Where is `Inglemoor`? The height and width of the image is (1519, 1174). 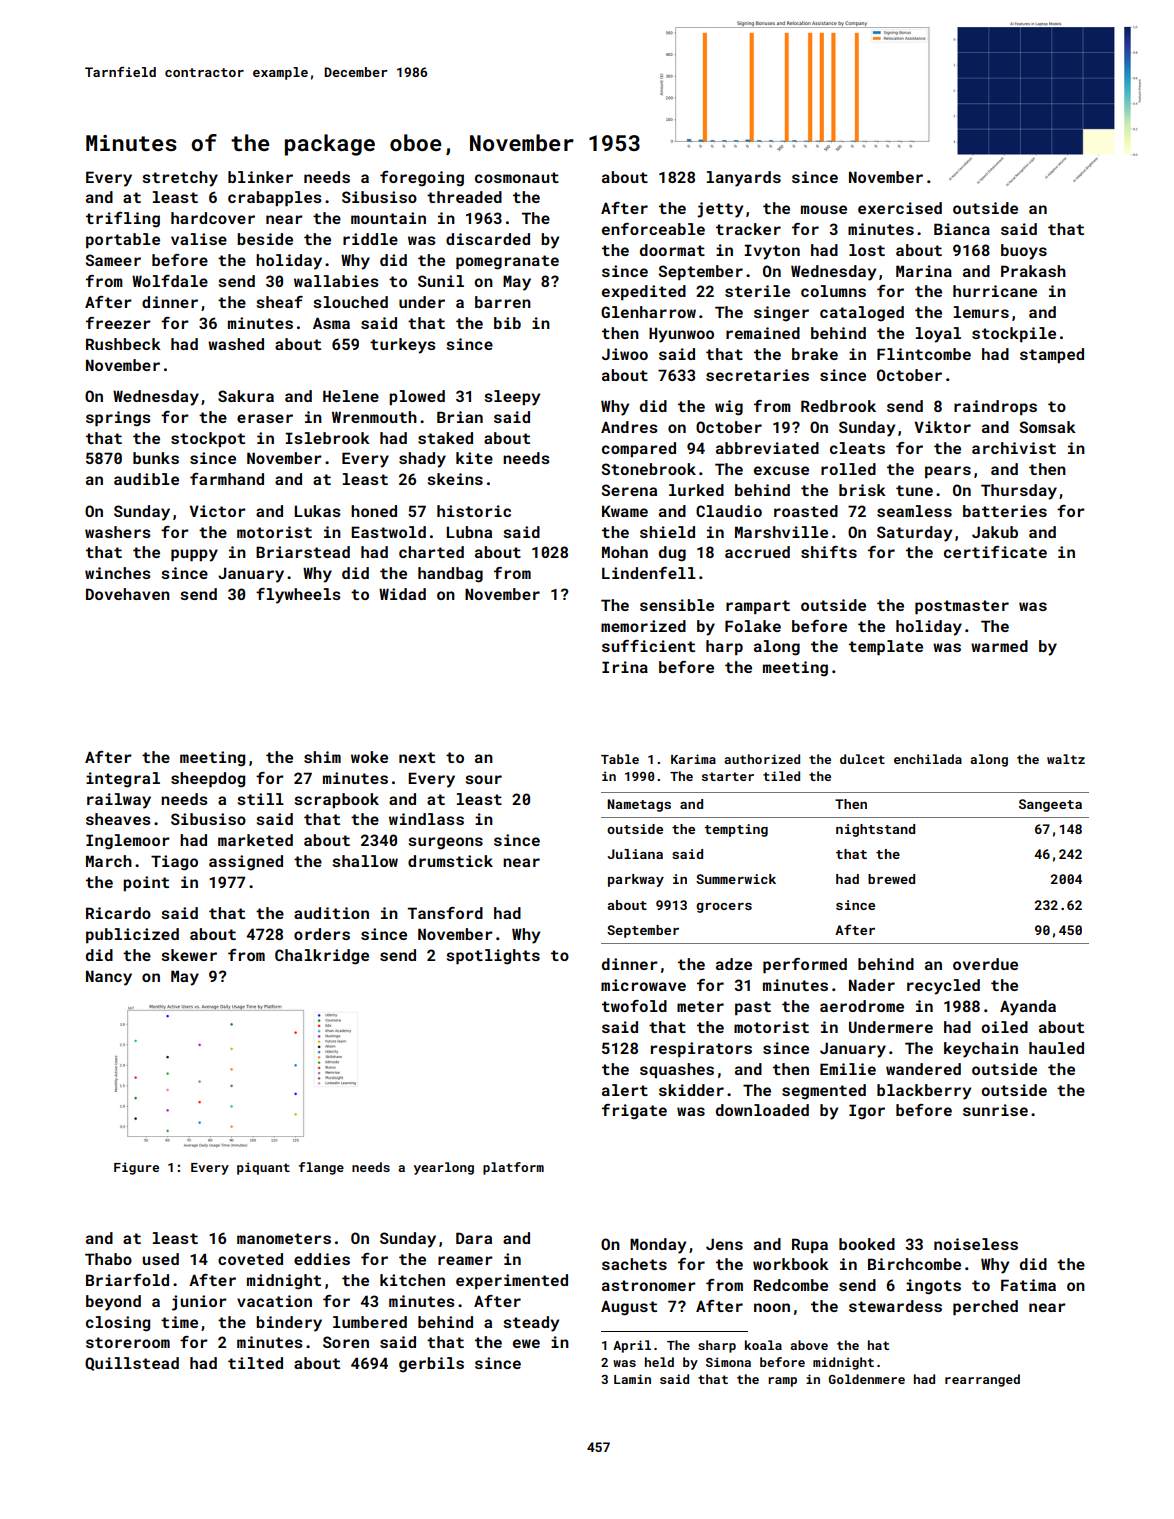
Inglemoor is located at coordinates (128, 842).
